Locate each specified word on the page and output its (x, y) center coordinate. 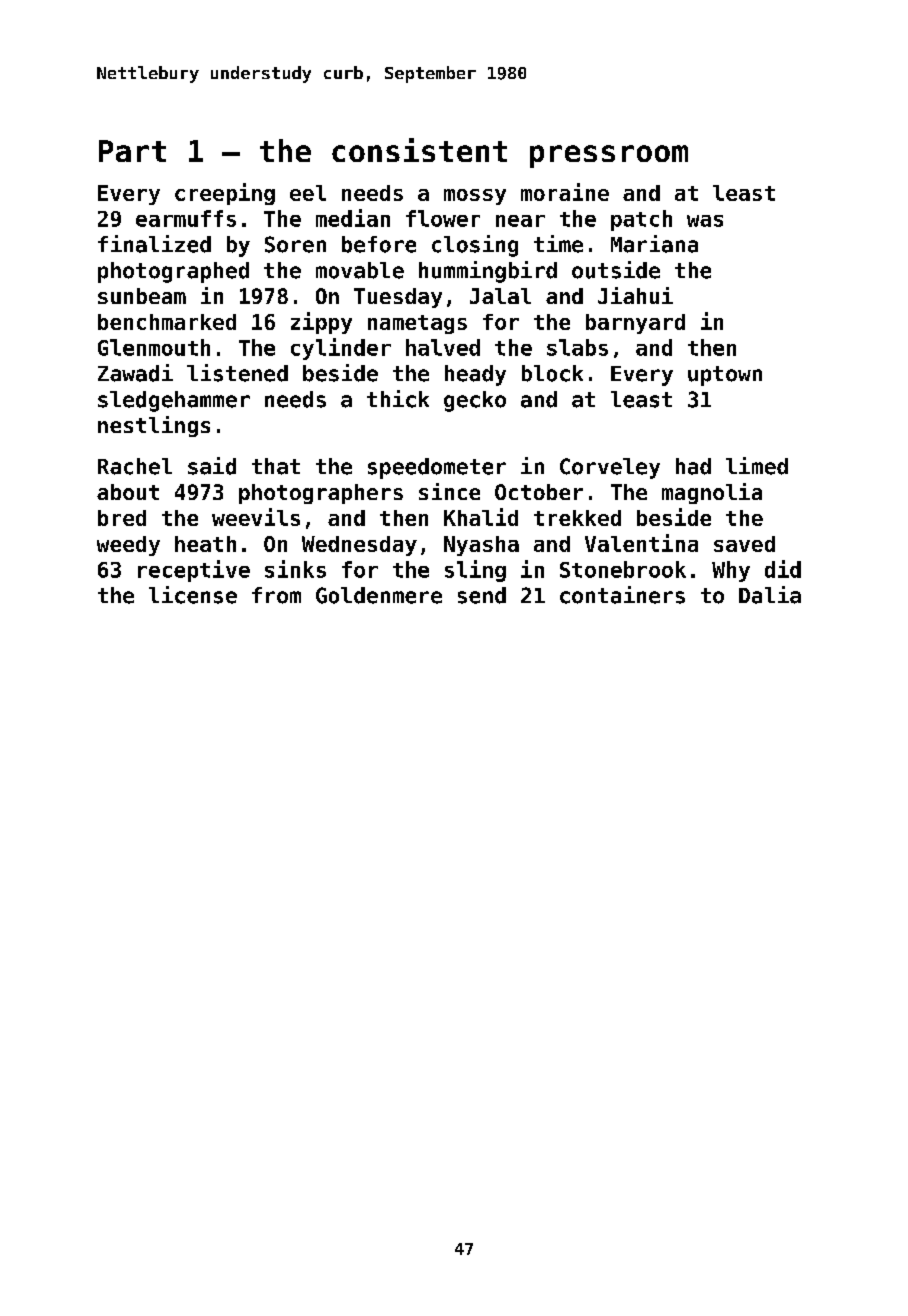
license (193, 595)
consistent (419, 150)
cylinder (341, 349)
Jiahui (635, 295)
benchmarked (167, 322)
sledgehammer (174, 401)
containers (622, 595)
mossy (475, 197)
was (705, 221)
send (482, 595)
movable (360, 270)
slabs (577, 347)
